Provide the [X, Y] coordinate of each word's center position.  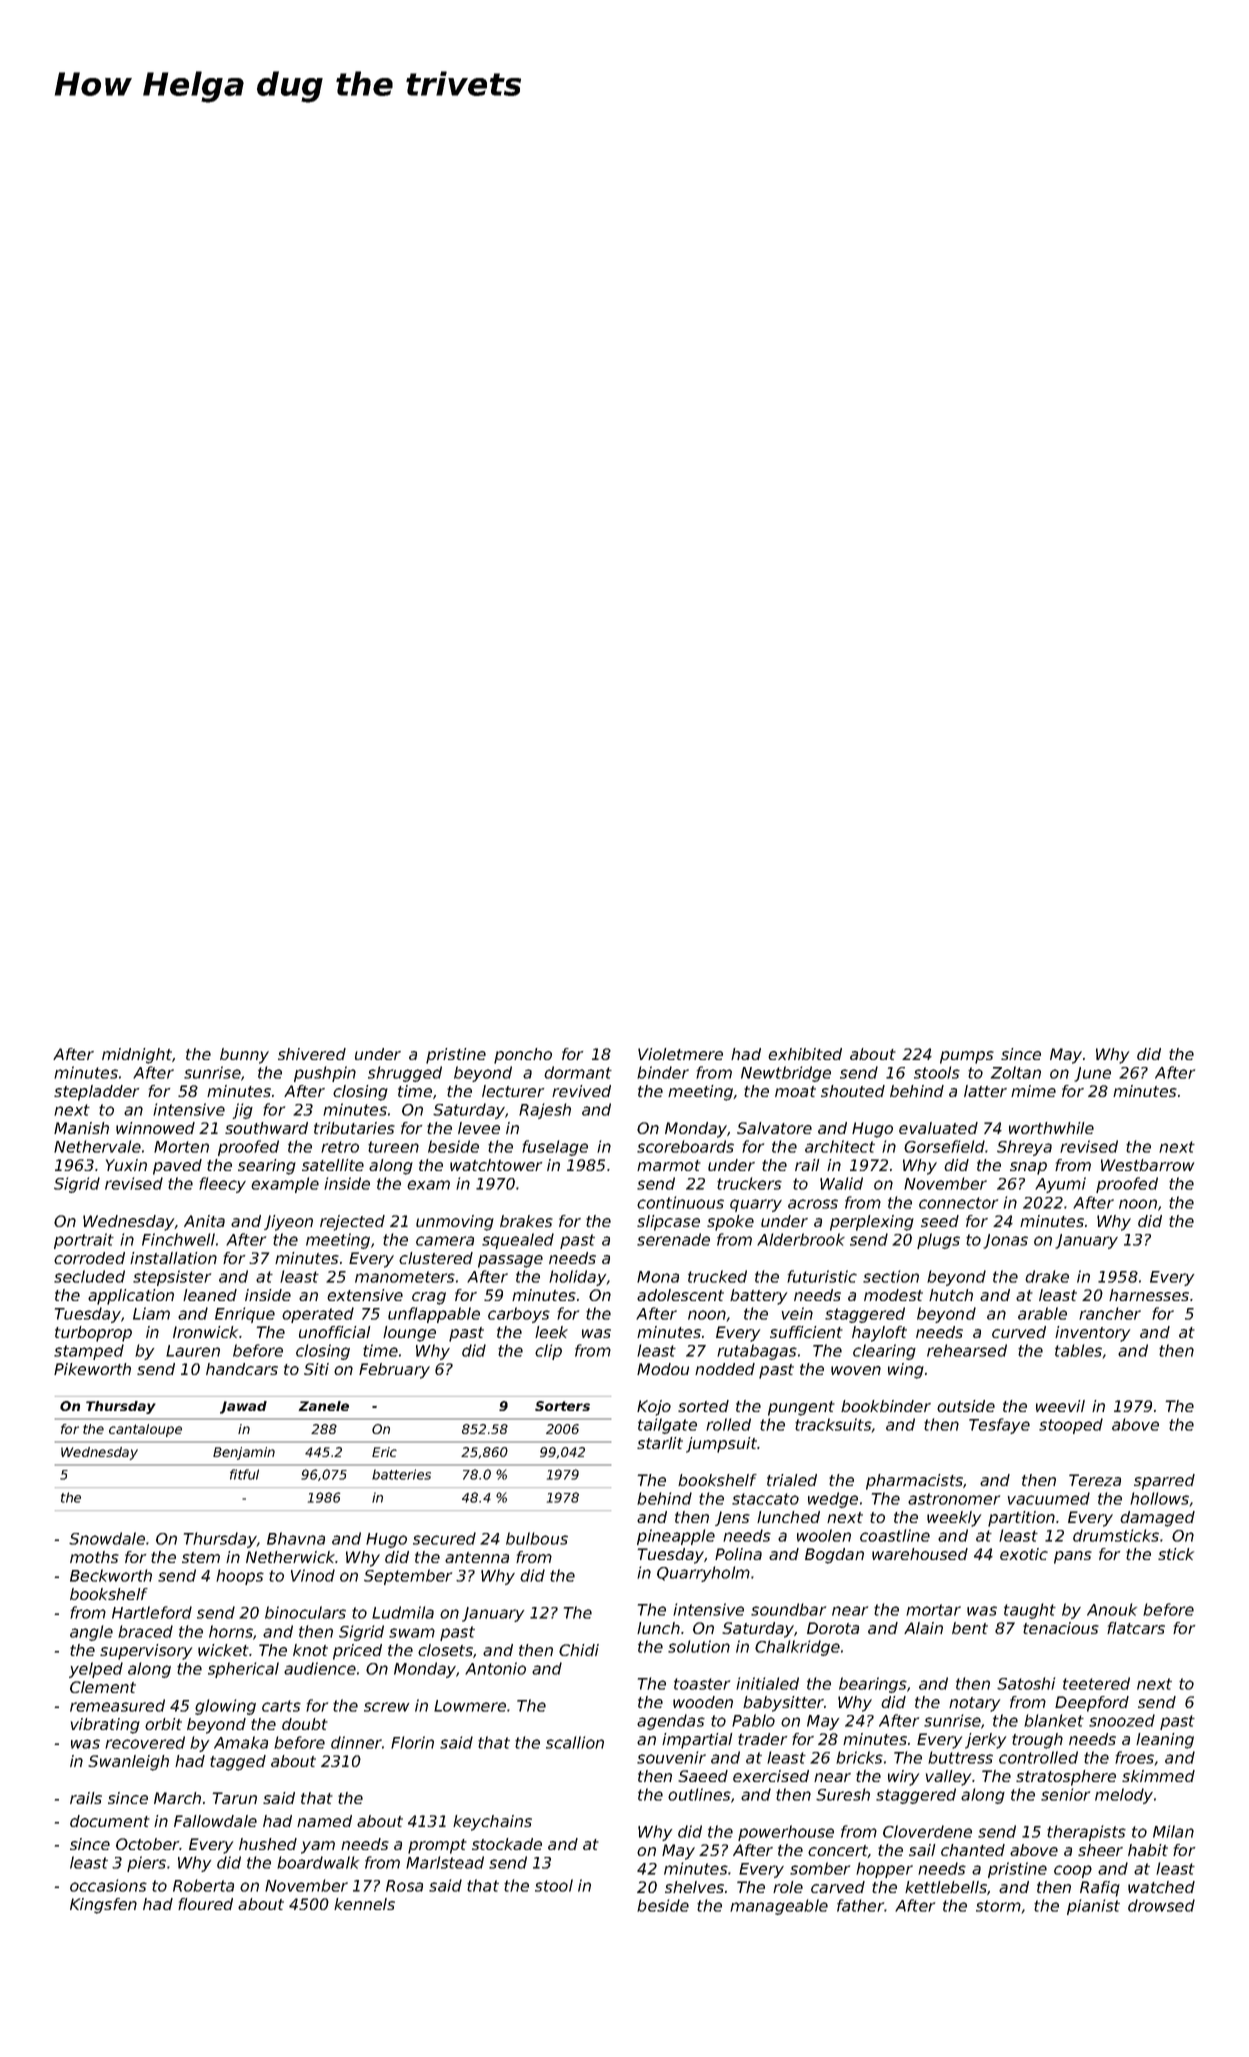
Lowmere [470, 1706]
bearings [873, 1685]
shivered [312, 1054]
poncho [523, 1056]
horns [231, 1631]
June [1092, 1074]
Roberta [203, 1885]
